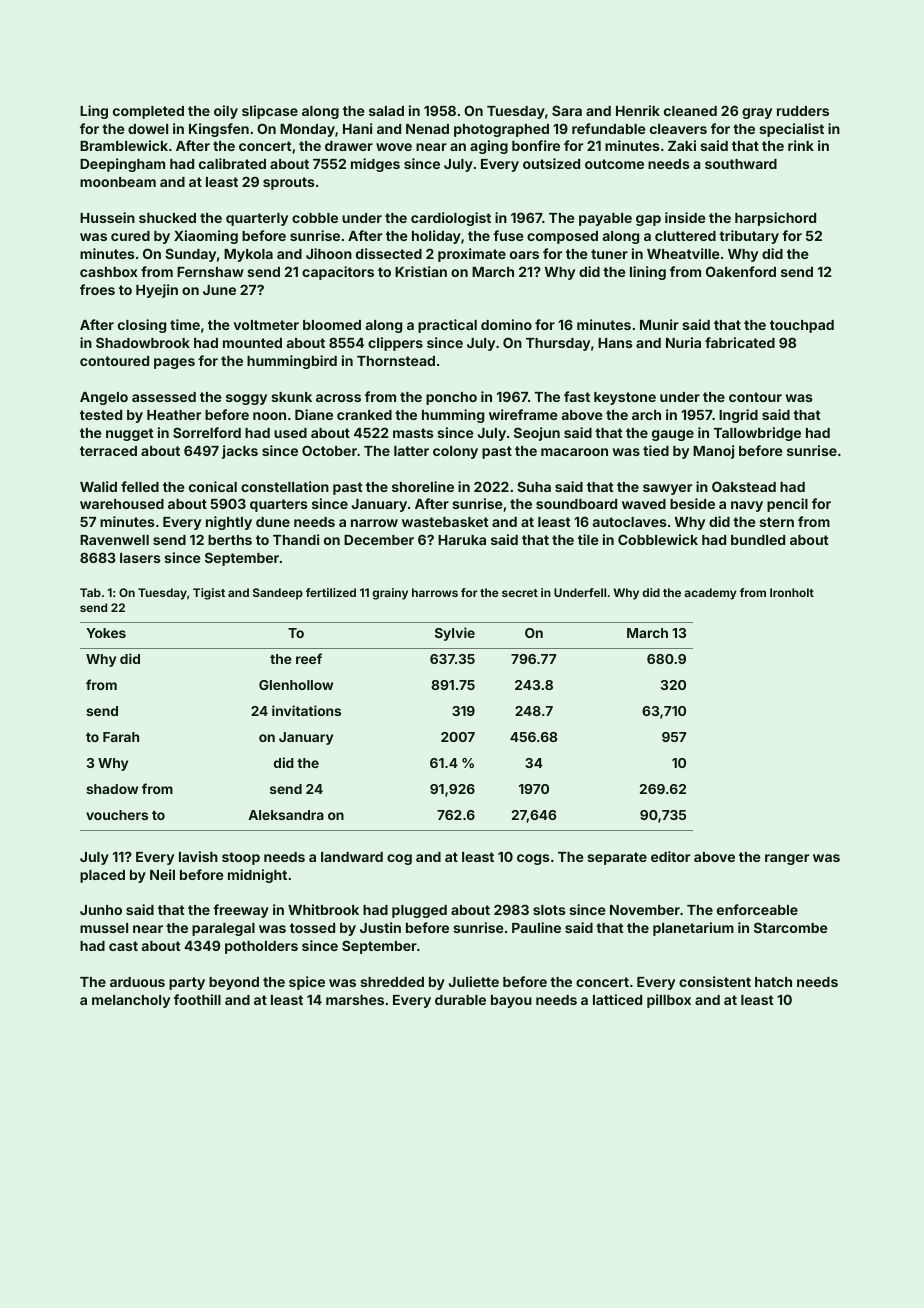  Describe the element at coordinates (776, 522) in the image. I see `stern` at that location.
